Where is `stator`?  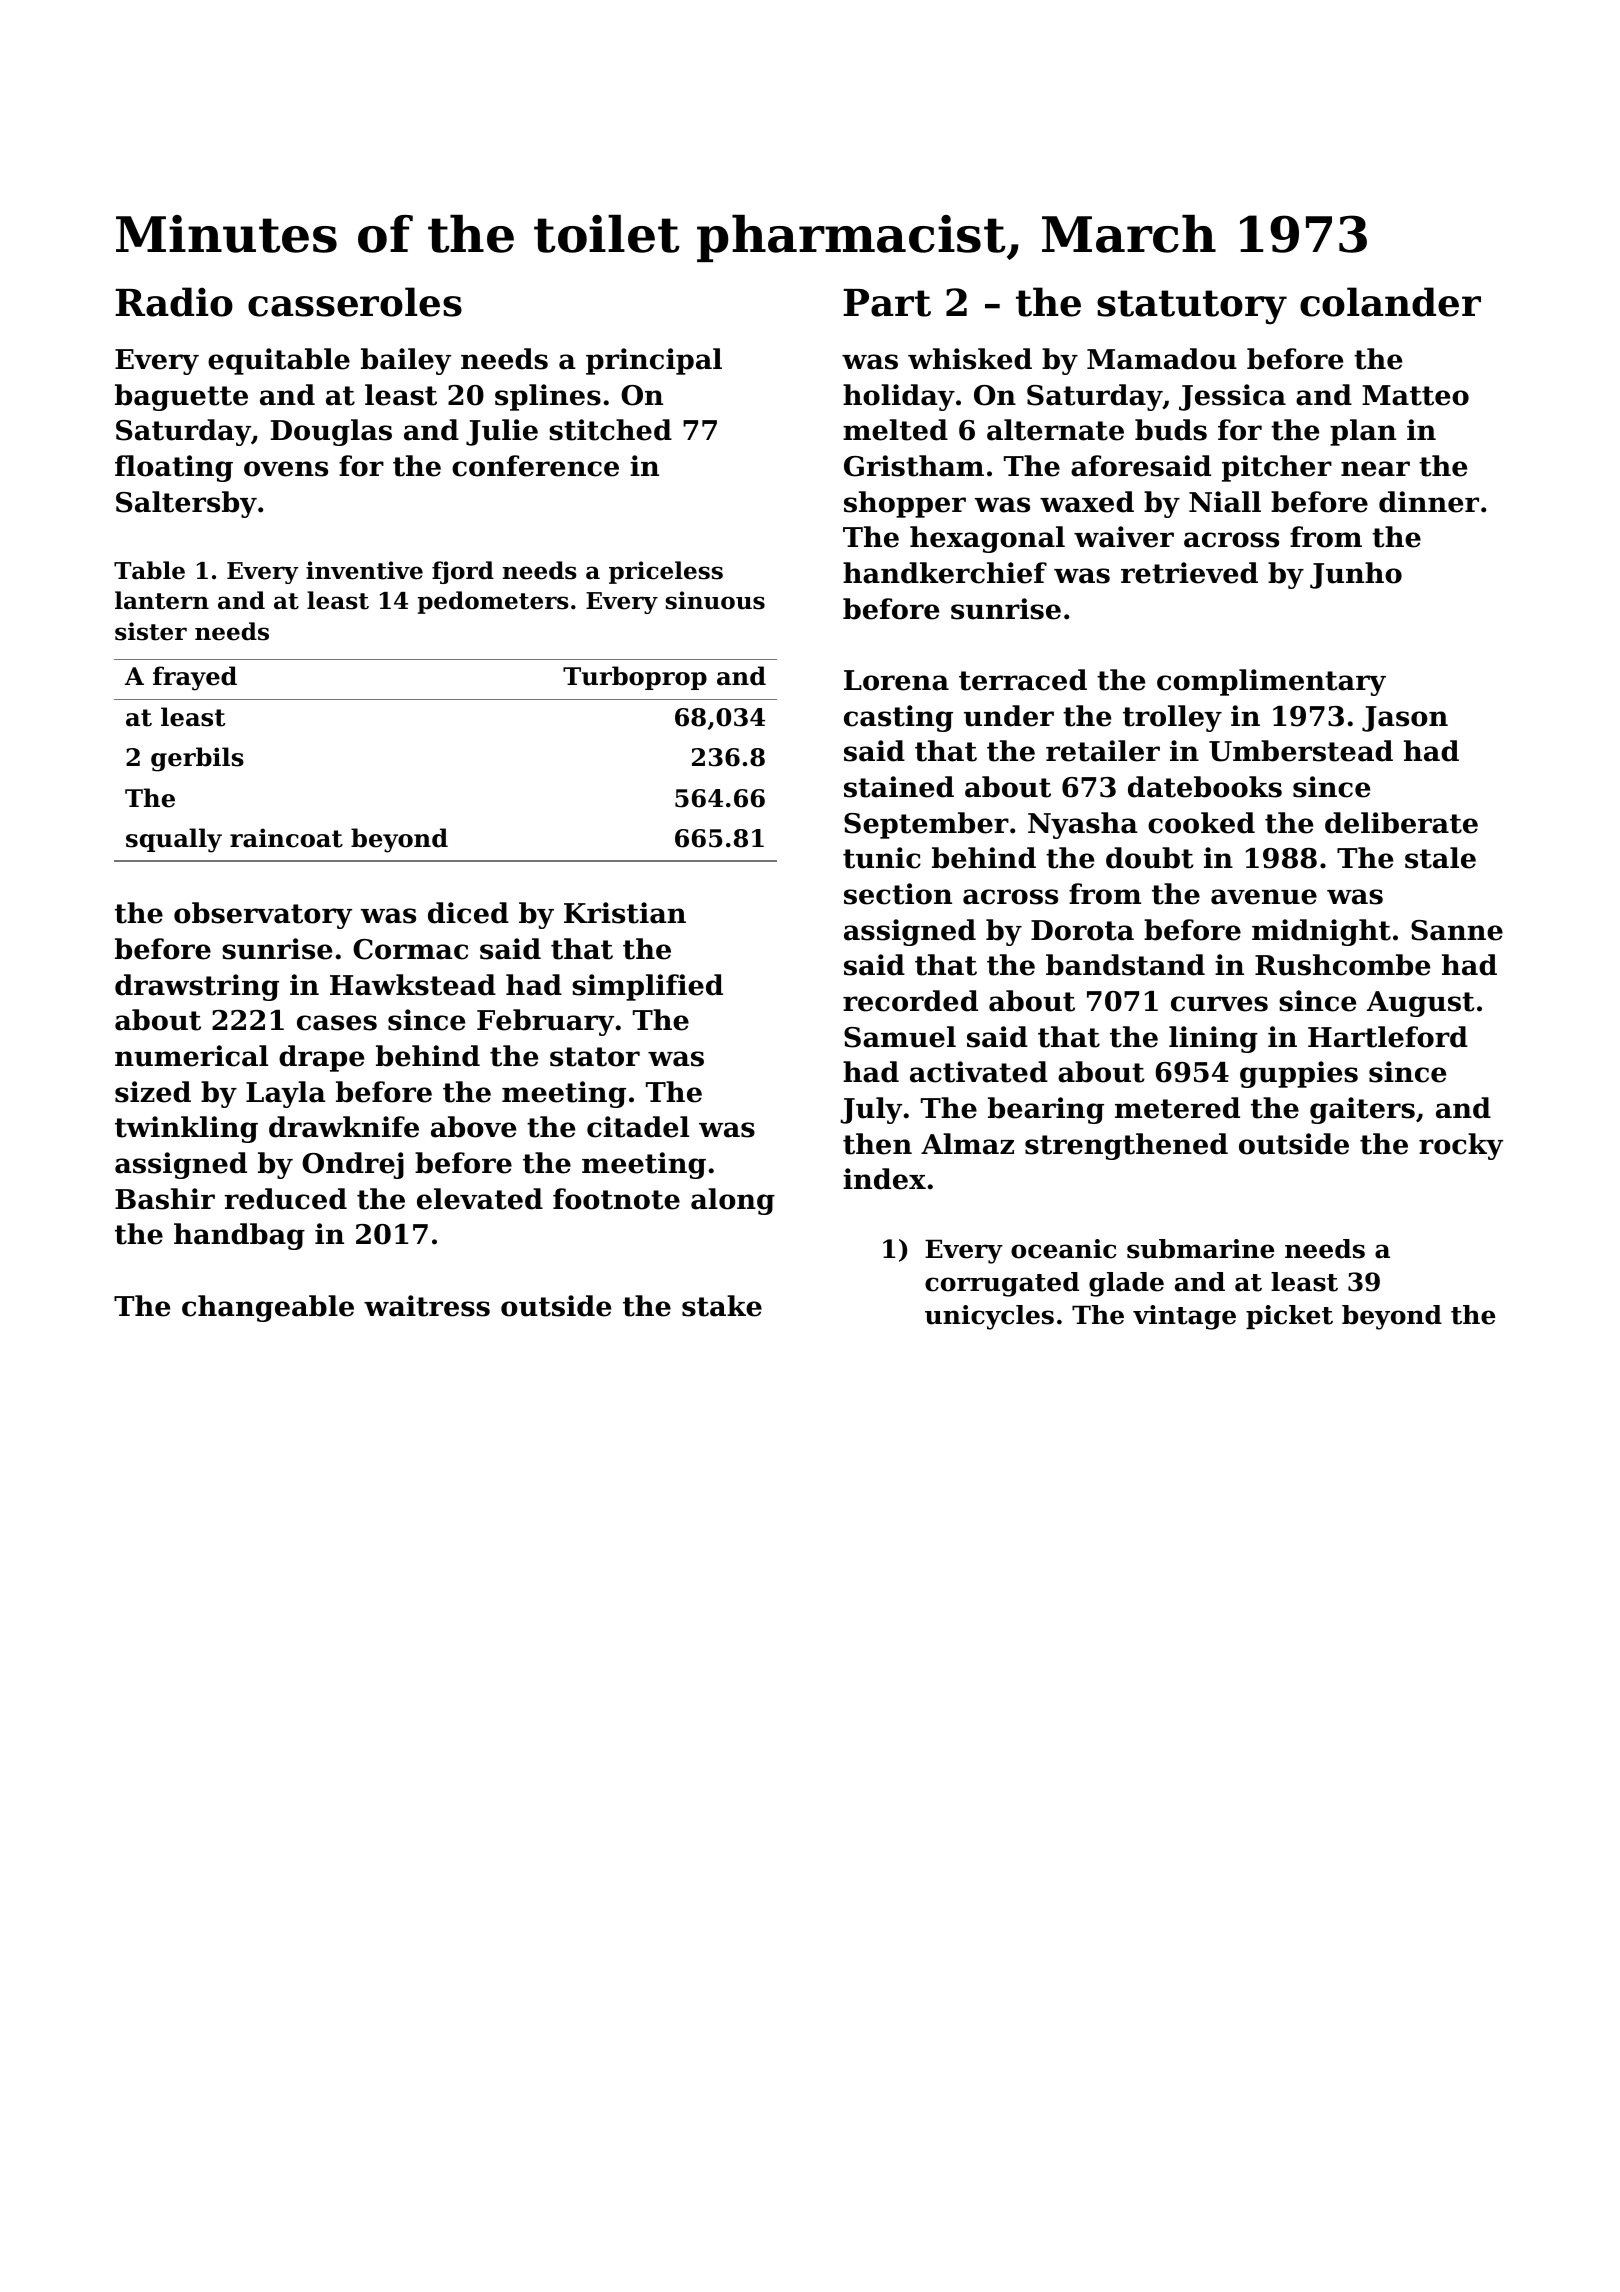 stator is located at coordinates (595, 1057).
